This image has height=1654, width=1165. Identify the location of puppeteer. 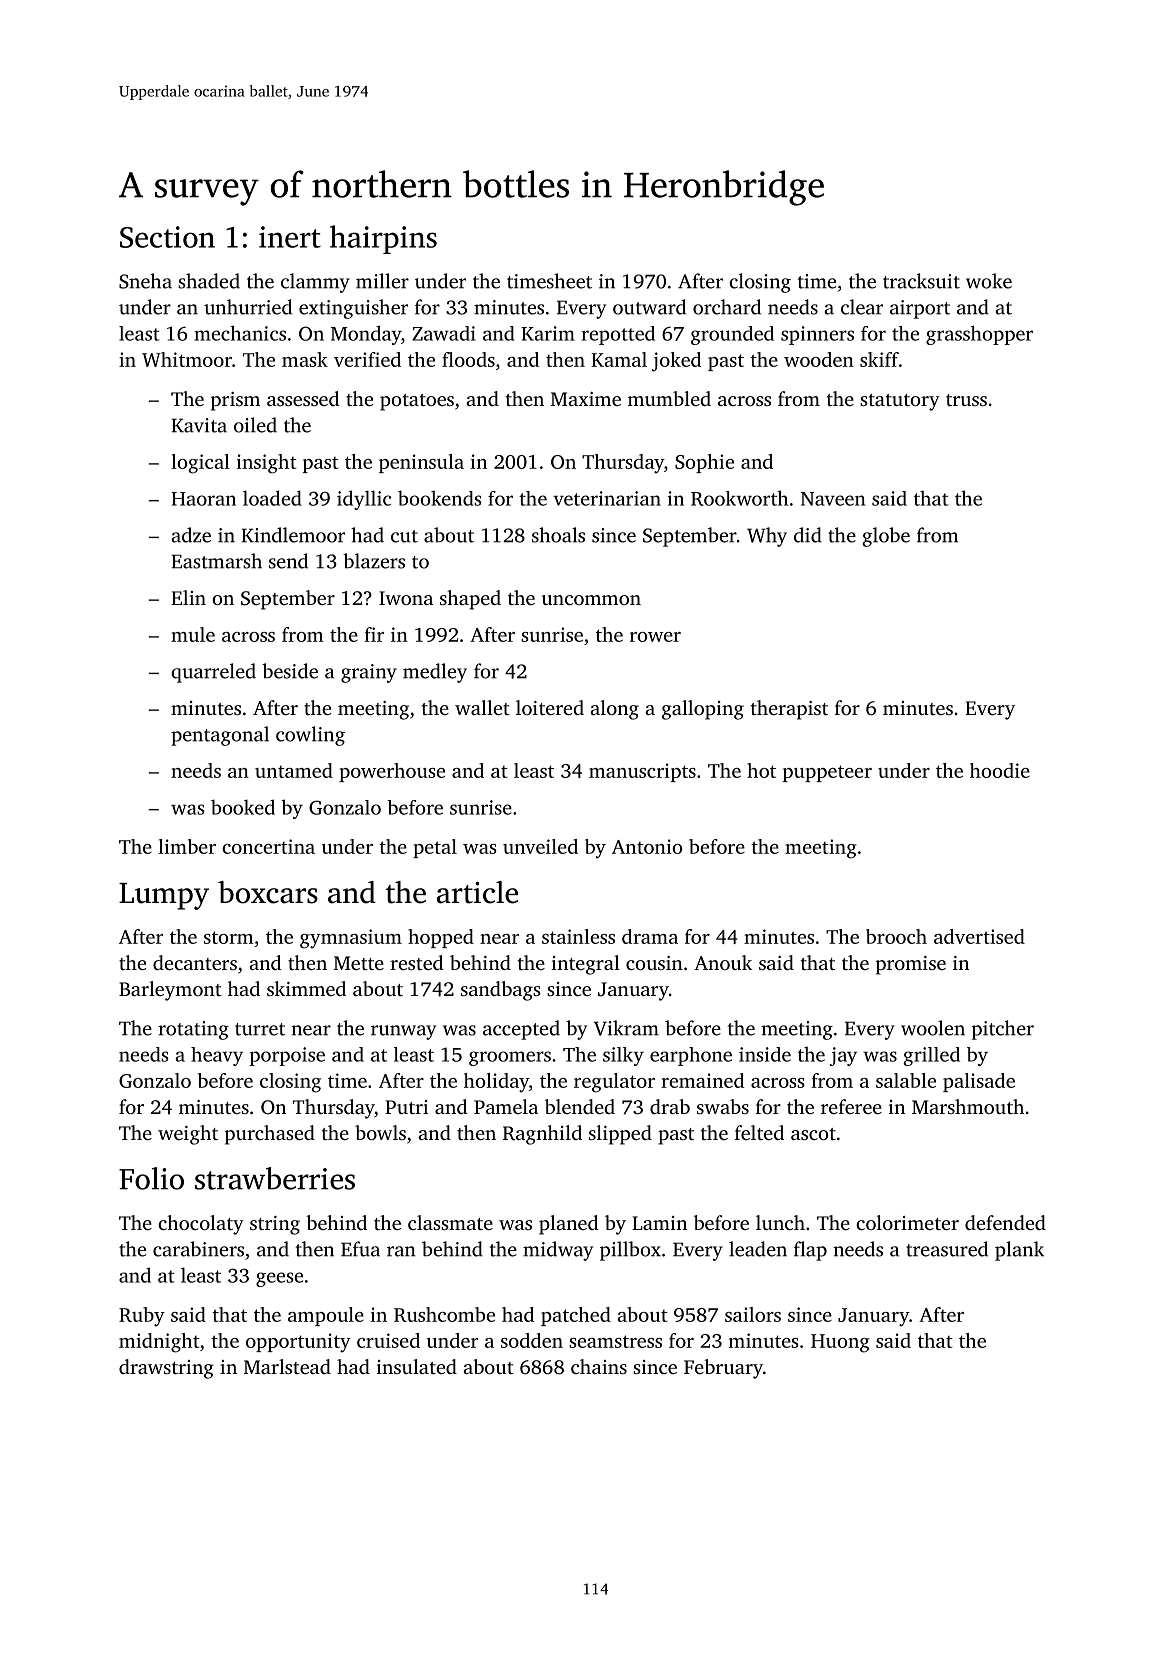
(827, 773).
